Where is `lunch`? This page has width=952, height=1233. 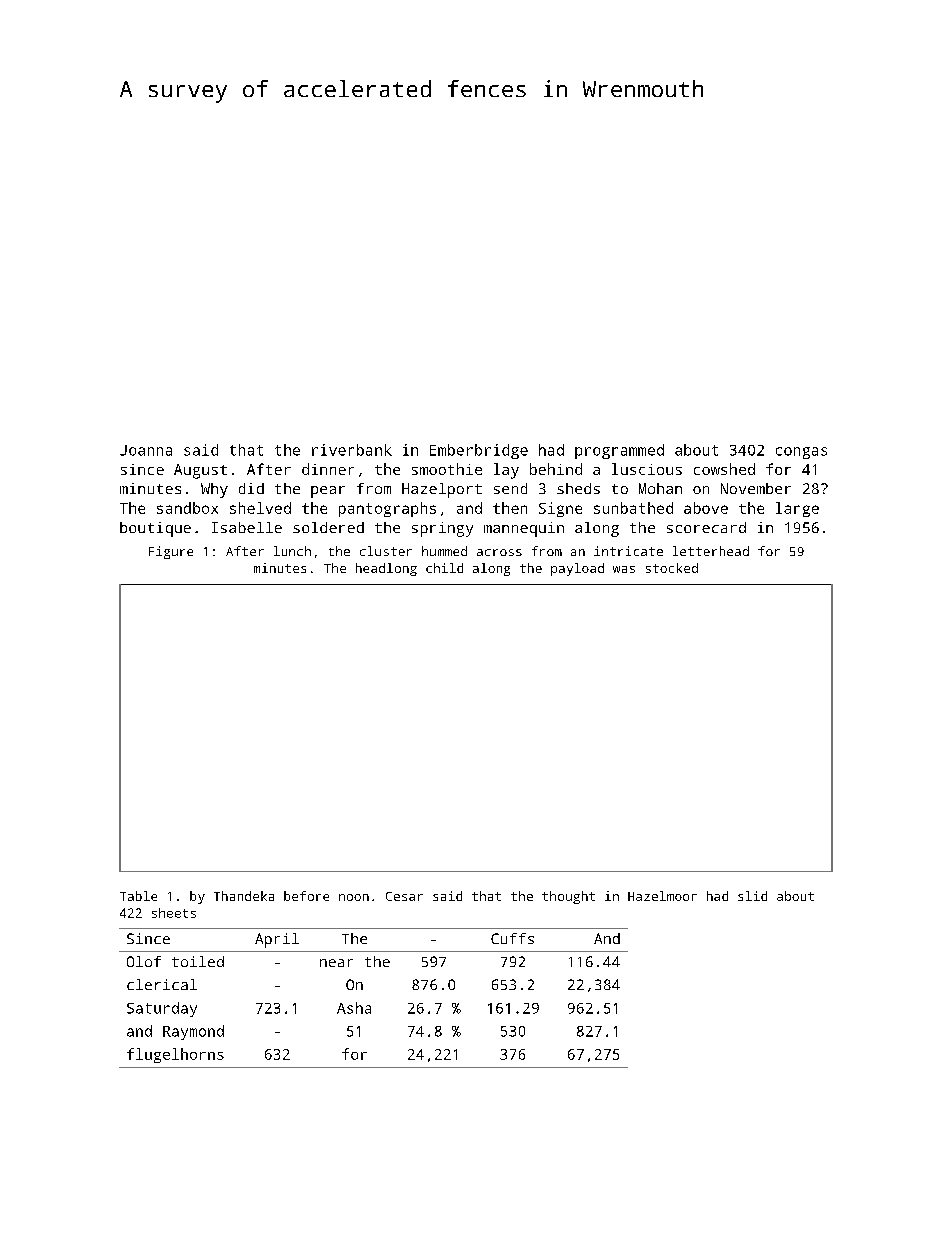
lunch is located at coordinates (292, 551).
